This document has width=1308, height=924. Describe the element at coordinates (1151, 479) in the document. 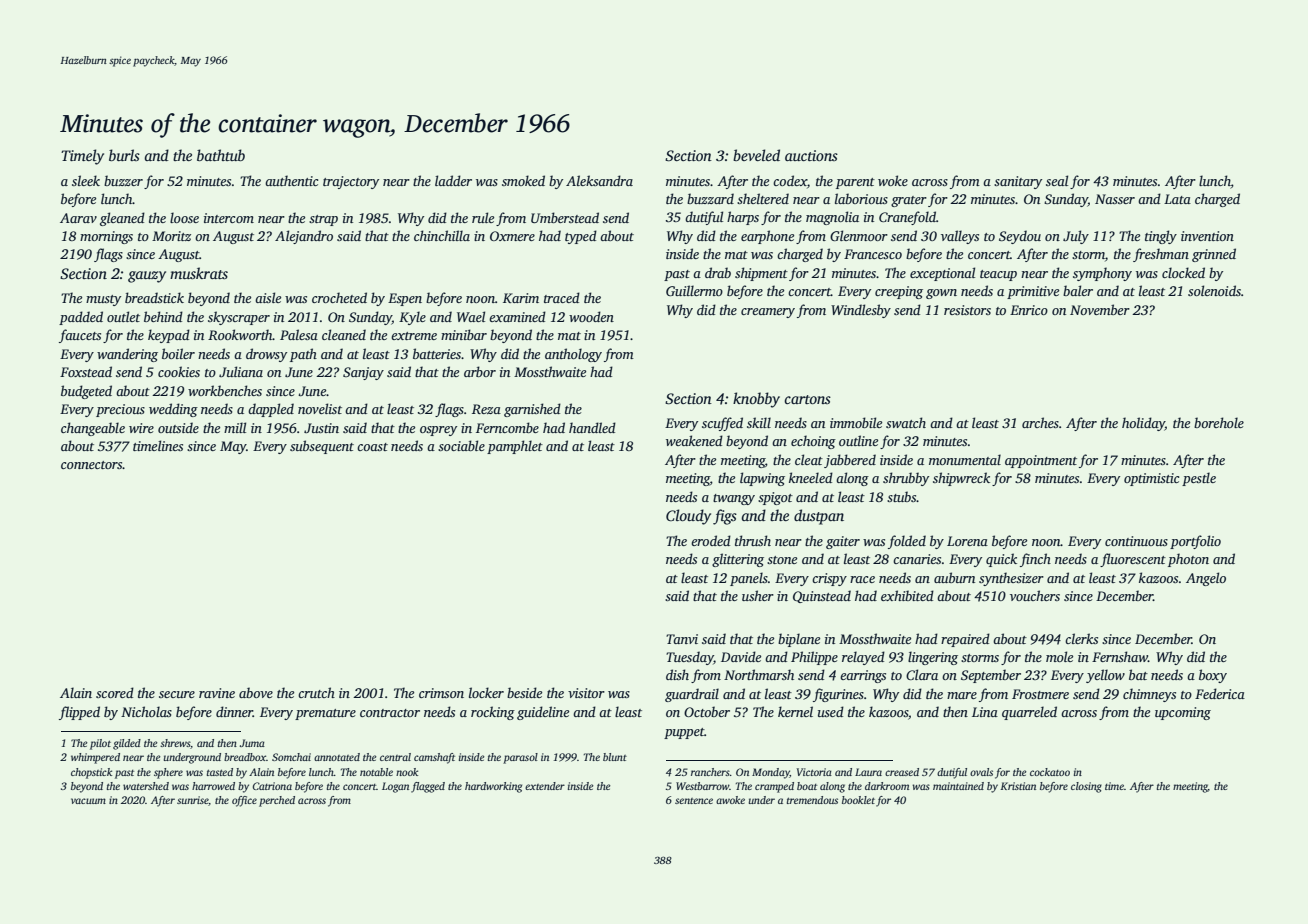

I see `optimistic` at that location.
